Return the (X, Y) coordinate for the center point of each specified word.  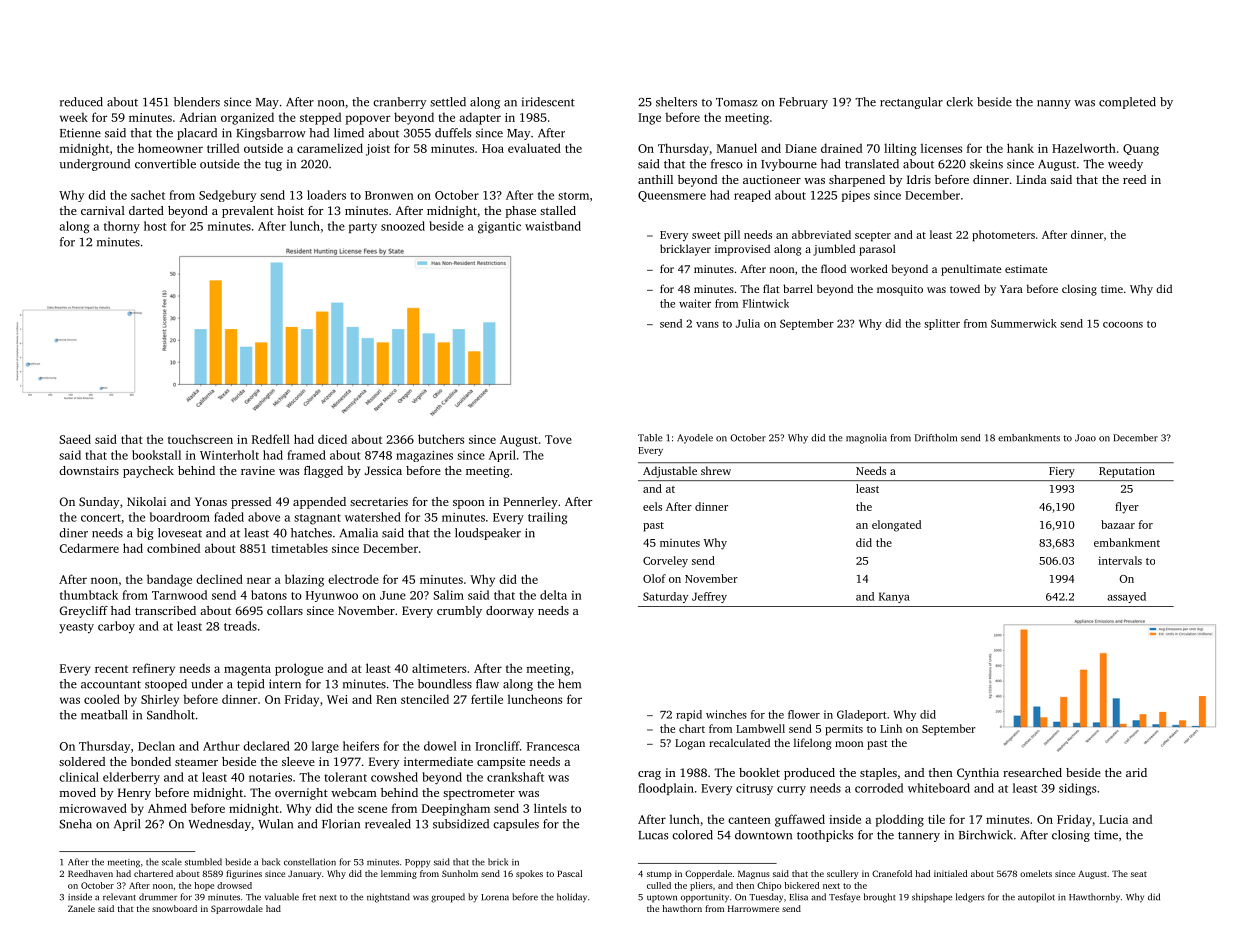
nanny (1054, 104)
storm (573, 196)
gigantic (499, 228)
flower (804, 714)
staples (878, 774)
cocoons (1123, 325)
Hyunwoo (332, 596)
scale (172, 862)
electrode (353, 579)
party (363, 228)
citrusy (754, 789)
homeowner (170, 148)
